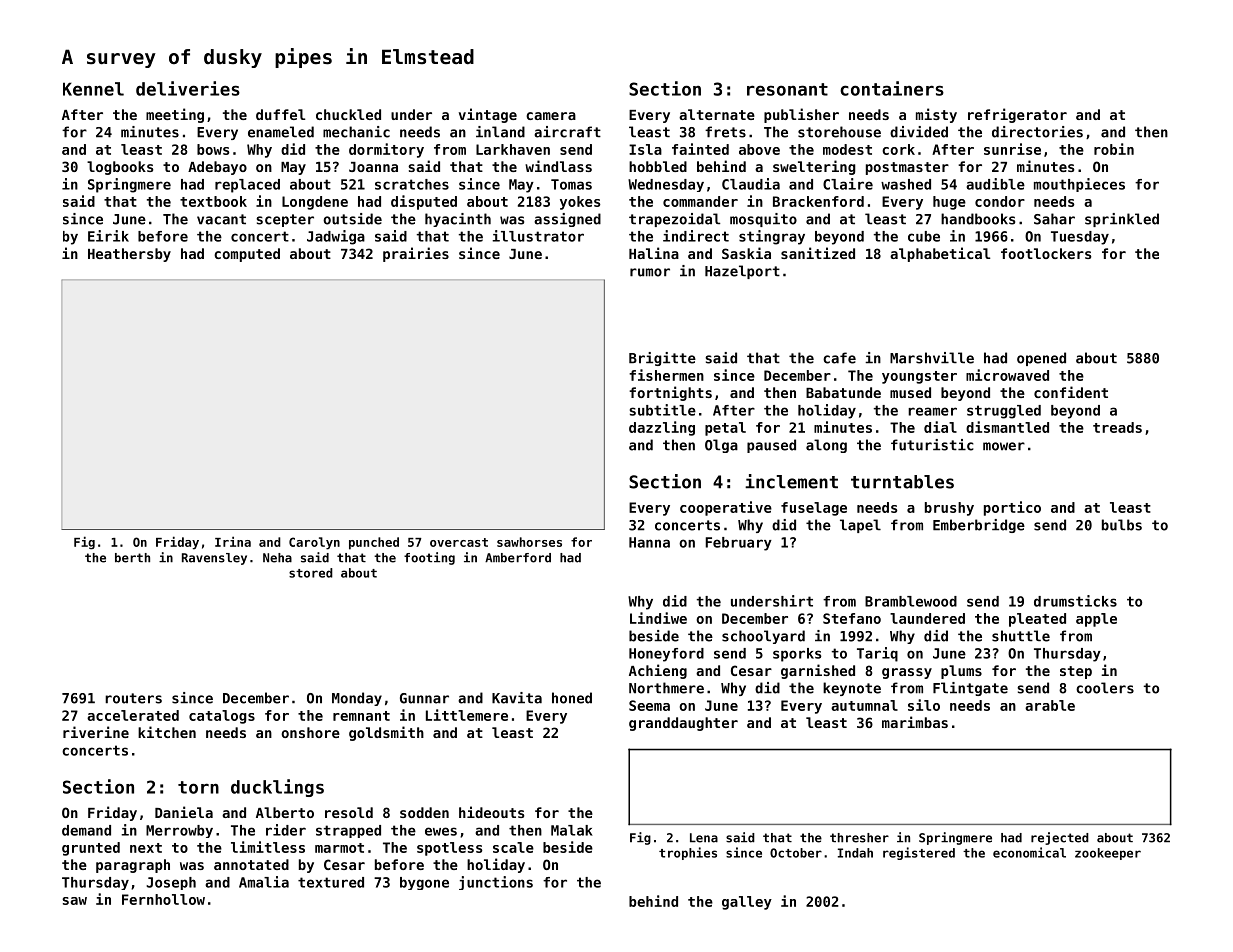 The image size is (1233, 952). What do you see at coordinates (898, 149) in the document?
I see `cork` at bounding box center [898, 149].
